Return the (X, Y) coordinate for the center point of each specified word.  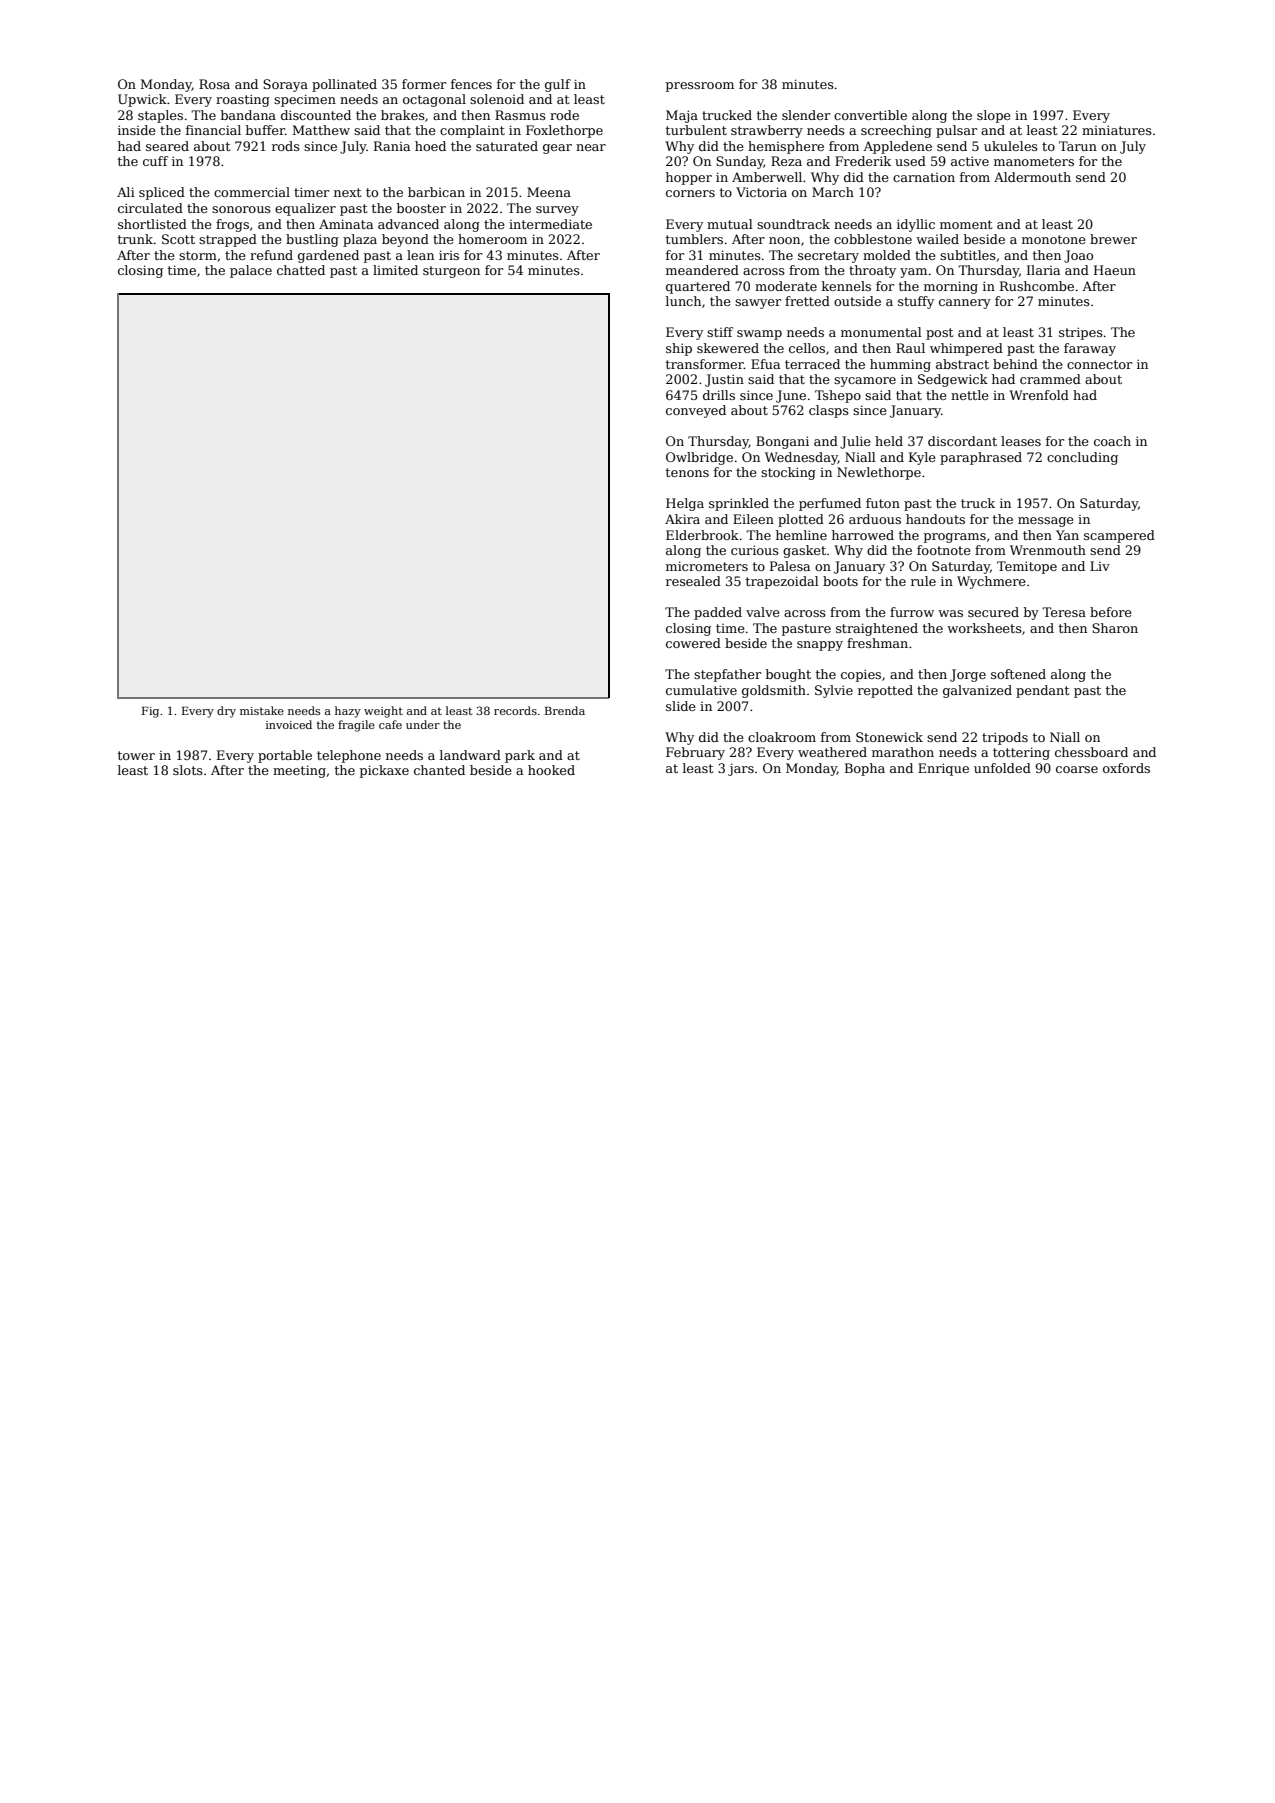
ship (679, 349)
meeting (299, 771)
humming (900, 365)
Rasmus (520, 115)
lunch (683, 301)
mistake (262, 710)
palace (251, 271)
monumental (881, 332)
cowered (693, 643)
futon (883, 503)
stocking (788, 473)
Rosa (214, 84)
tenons (687, 472)
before (1111, 612)
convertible (870, 115)
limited (395, 270)
